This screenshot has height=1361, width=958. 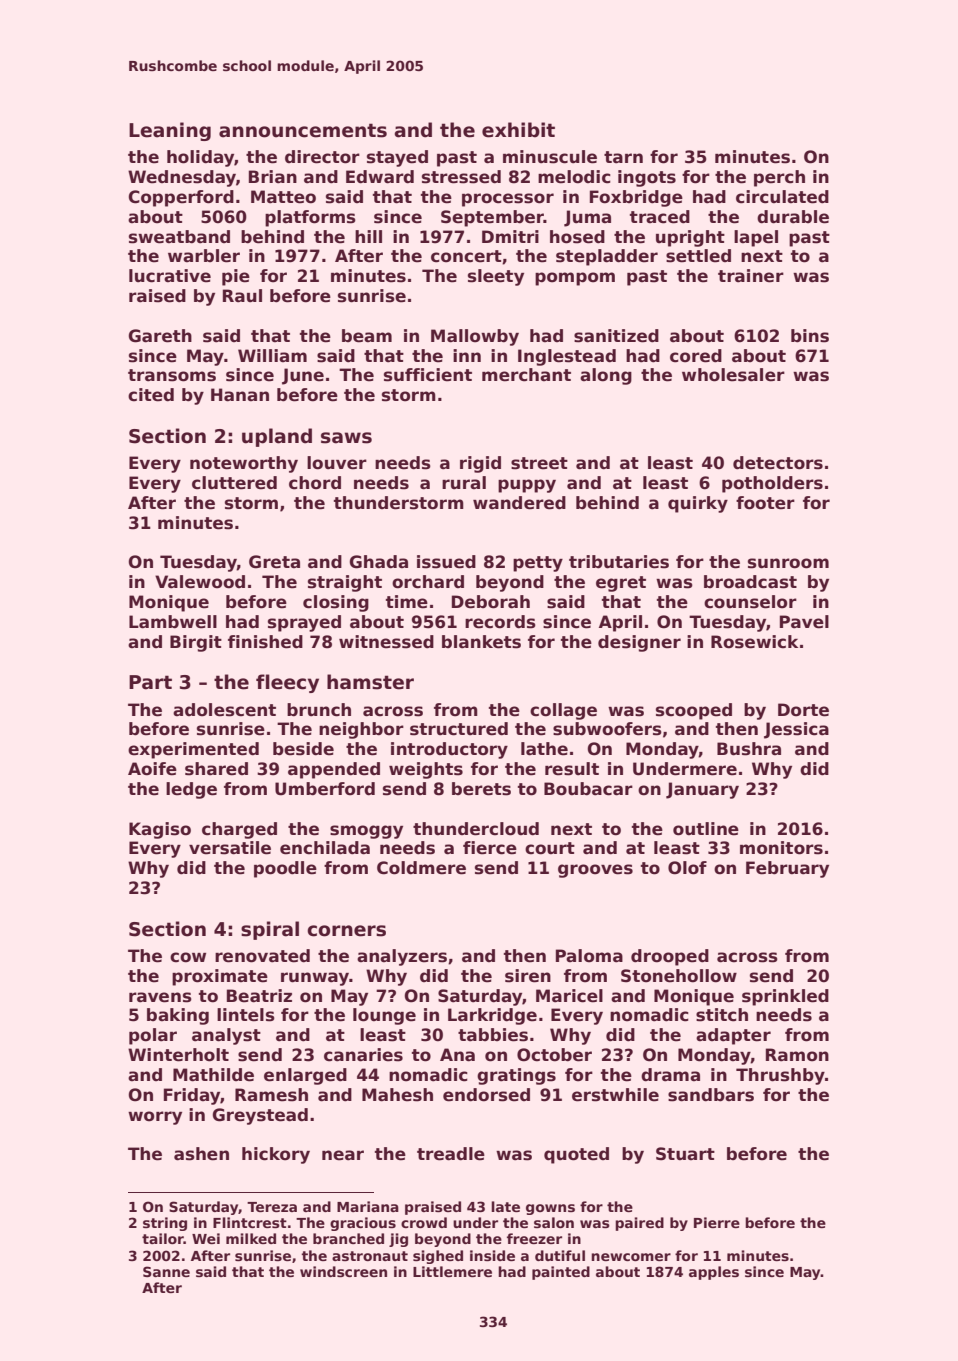 I want to click on tarn, so click(x=623, y=157).
